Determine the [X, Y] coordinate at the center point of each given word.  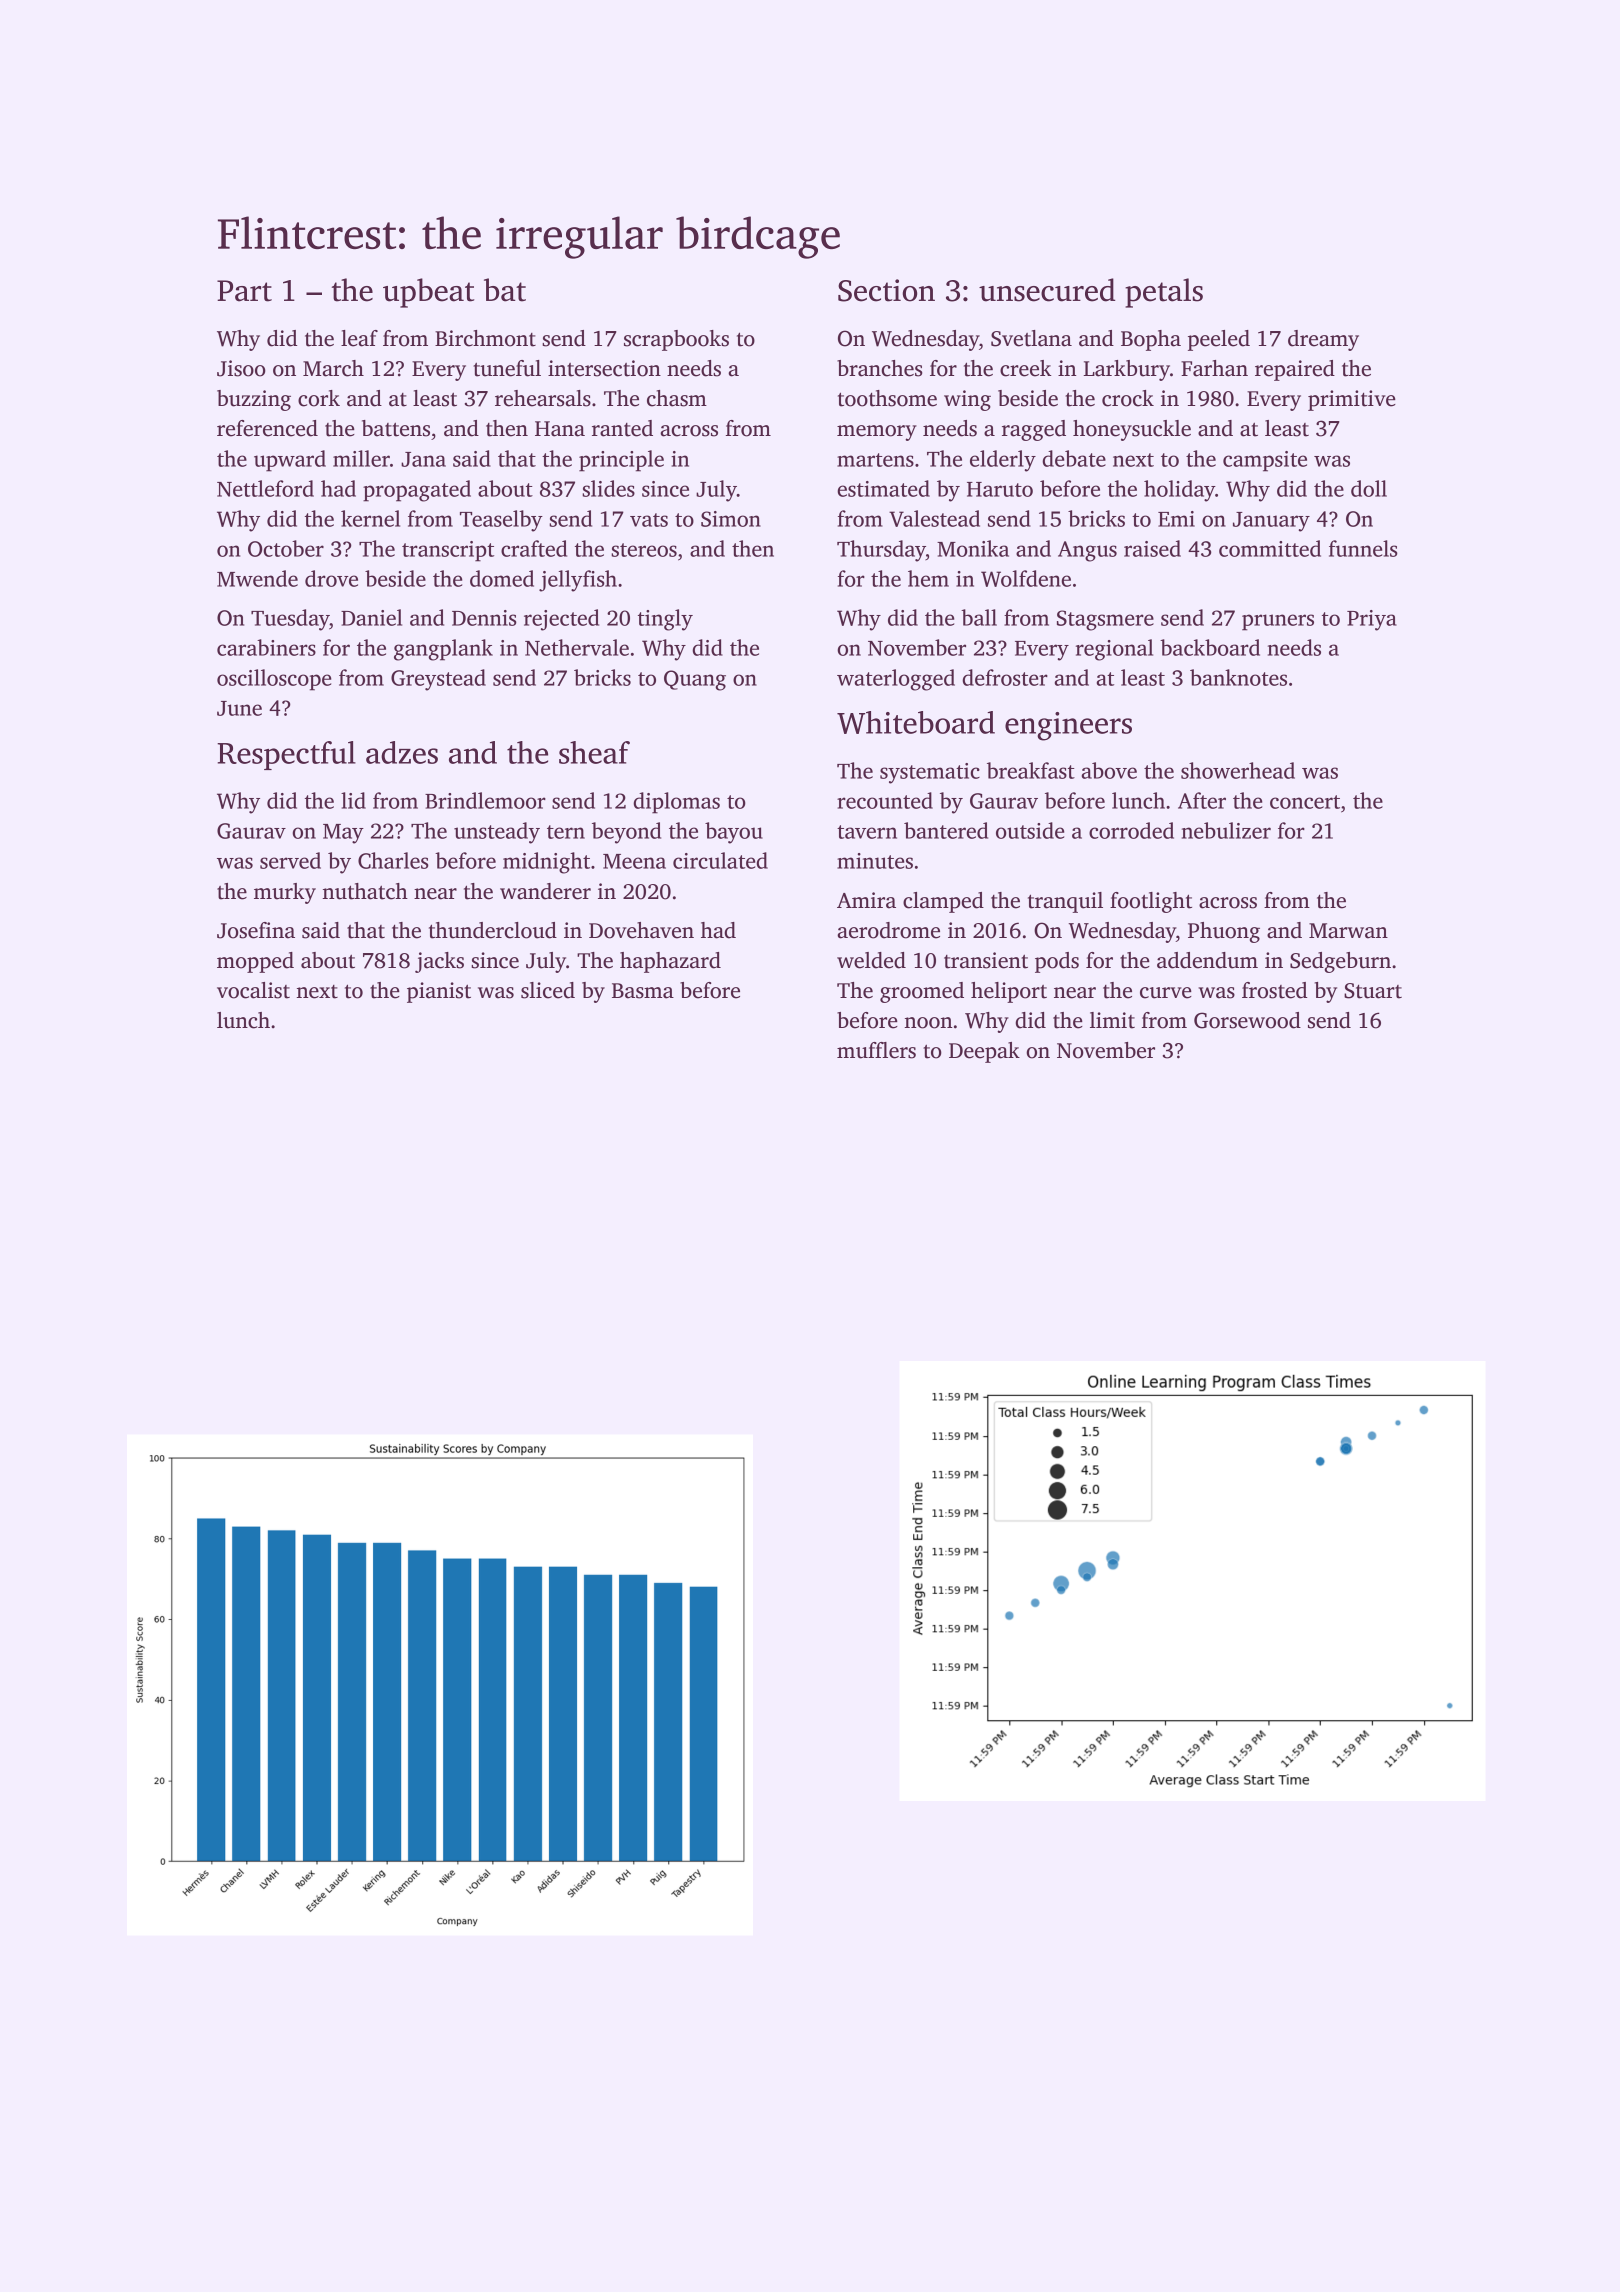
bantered [946, 830]
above [1109, 770]
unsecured [1047, 290]
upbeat [428, 293]
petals [1164, 293]
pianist [439, 992]
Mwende [257, 578]
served [290, 860]
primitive [1352, 400]
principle [621, 461]
